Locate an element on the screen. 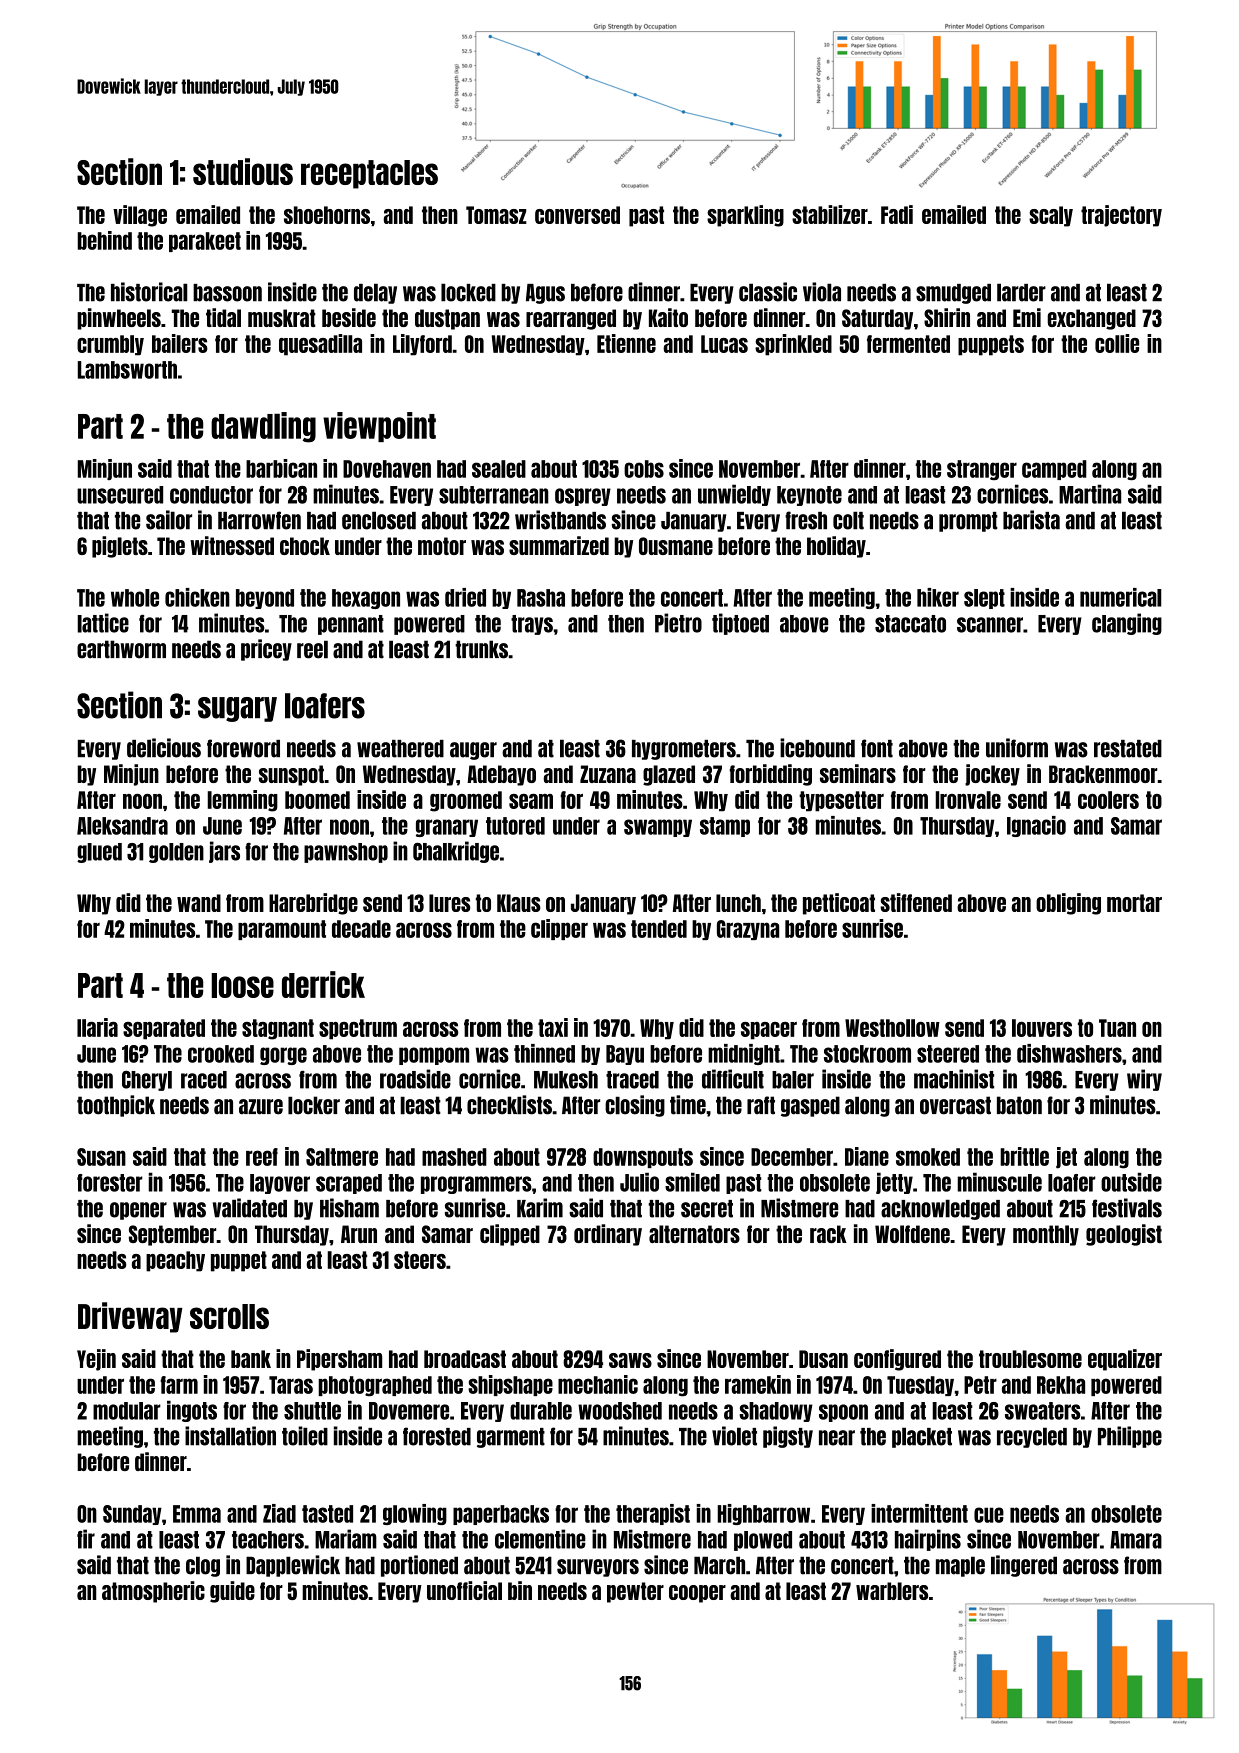 This screenshot has height=1753, width=1239. atmospheric is located at coordinates (153, 1592).
